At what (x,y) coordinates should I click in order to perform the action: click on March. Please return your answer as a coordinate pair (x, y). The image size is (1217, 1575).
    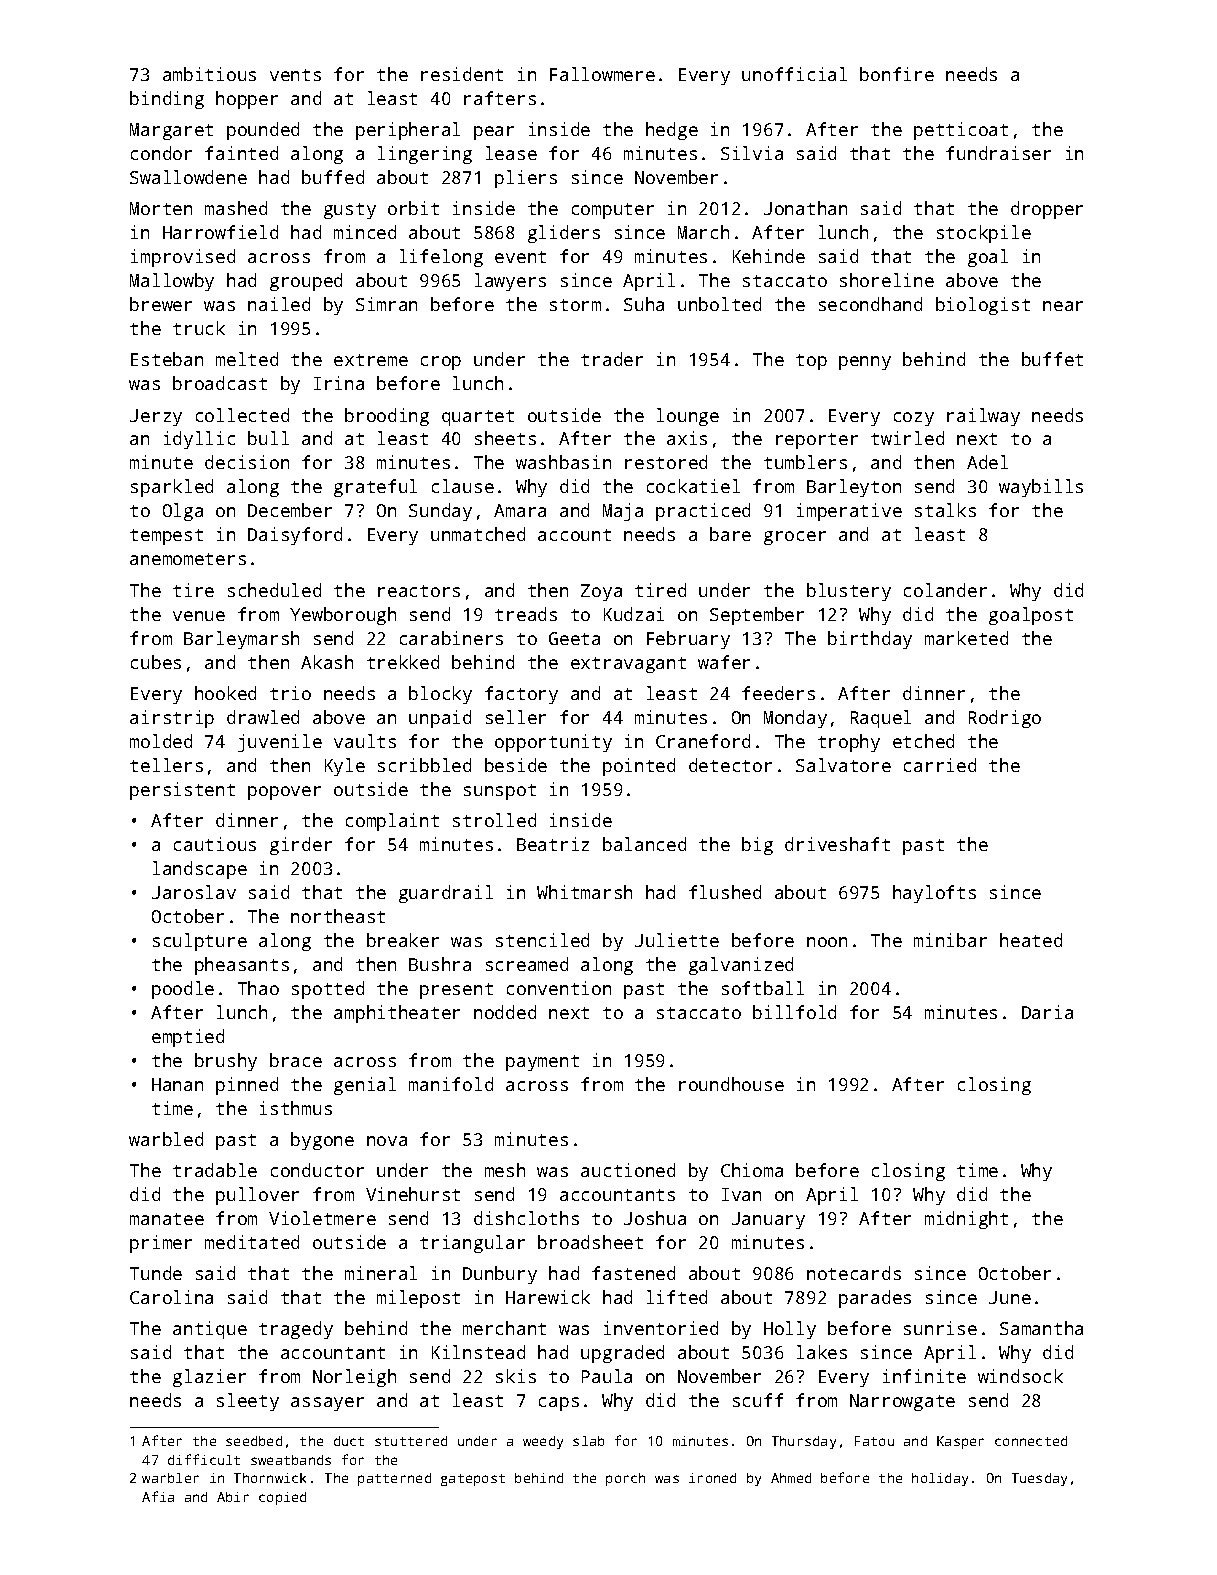
    Looking at the image, I should click on (703, 232).
